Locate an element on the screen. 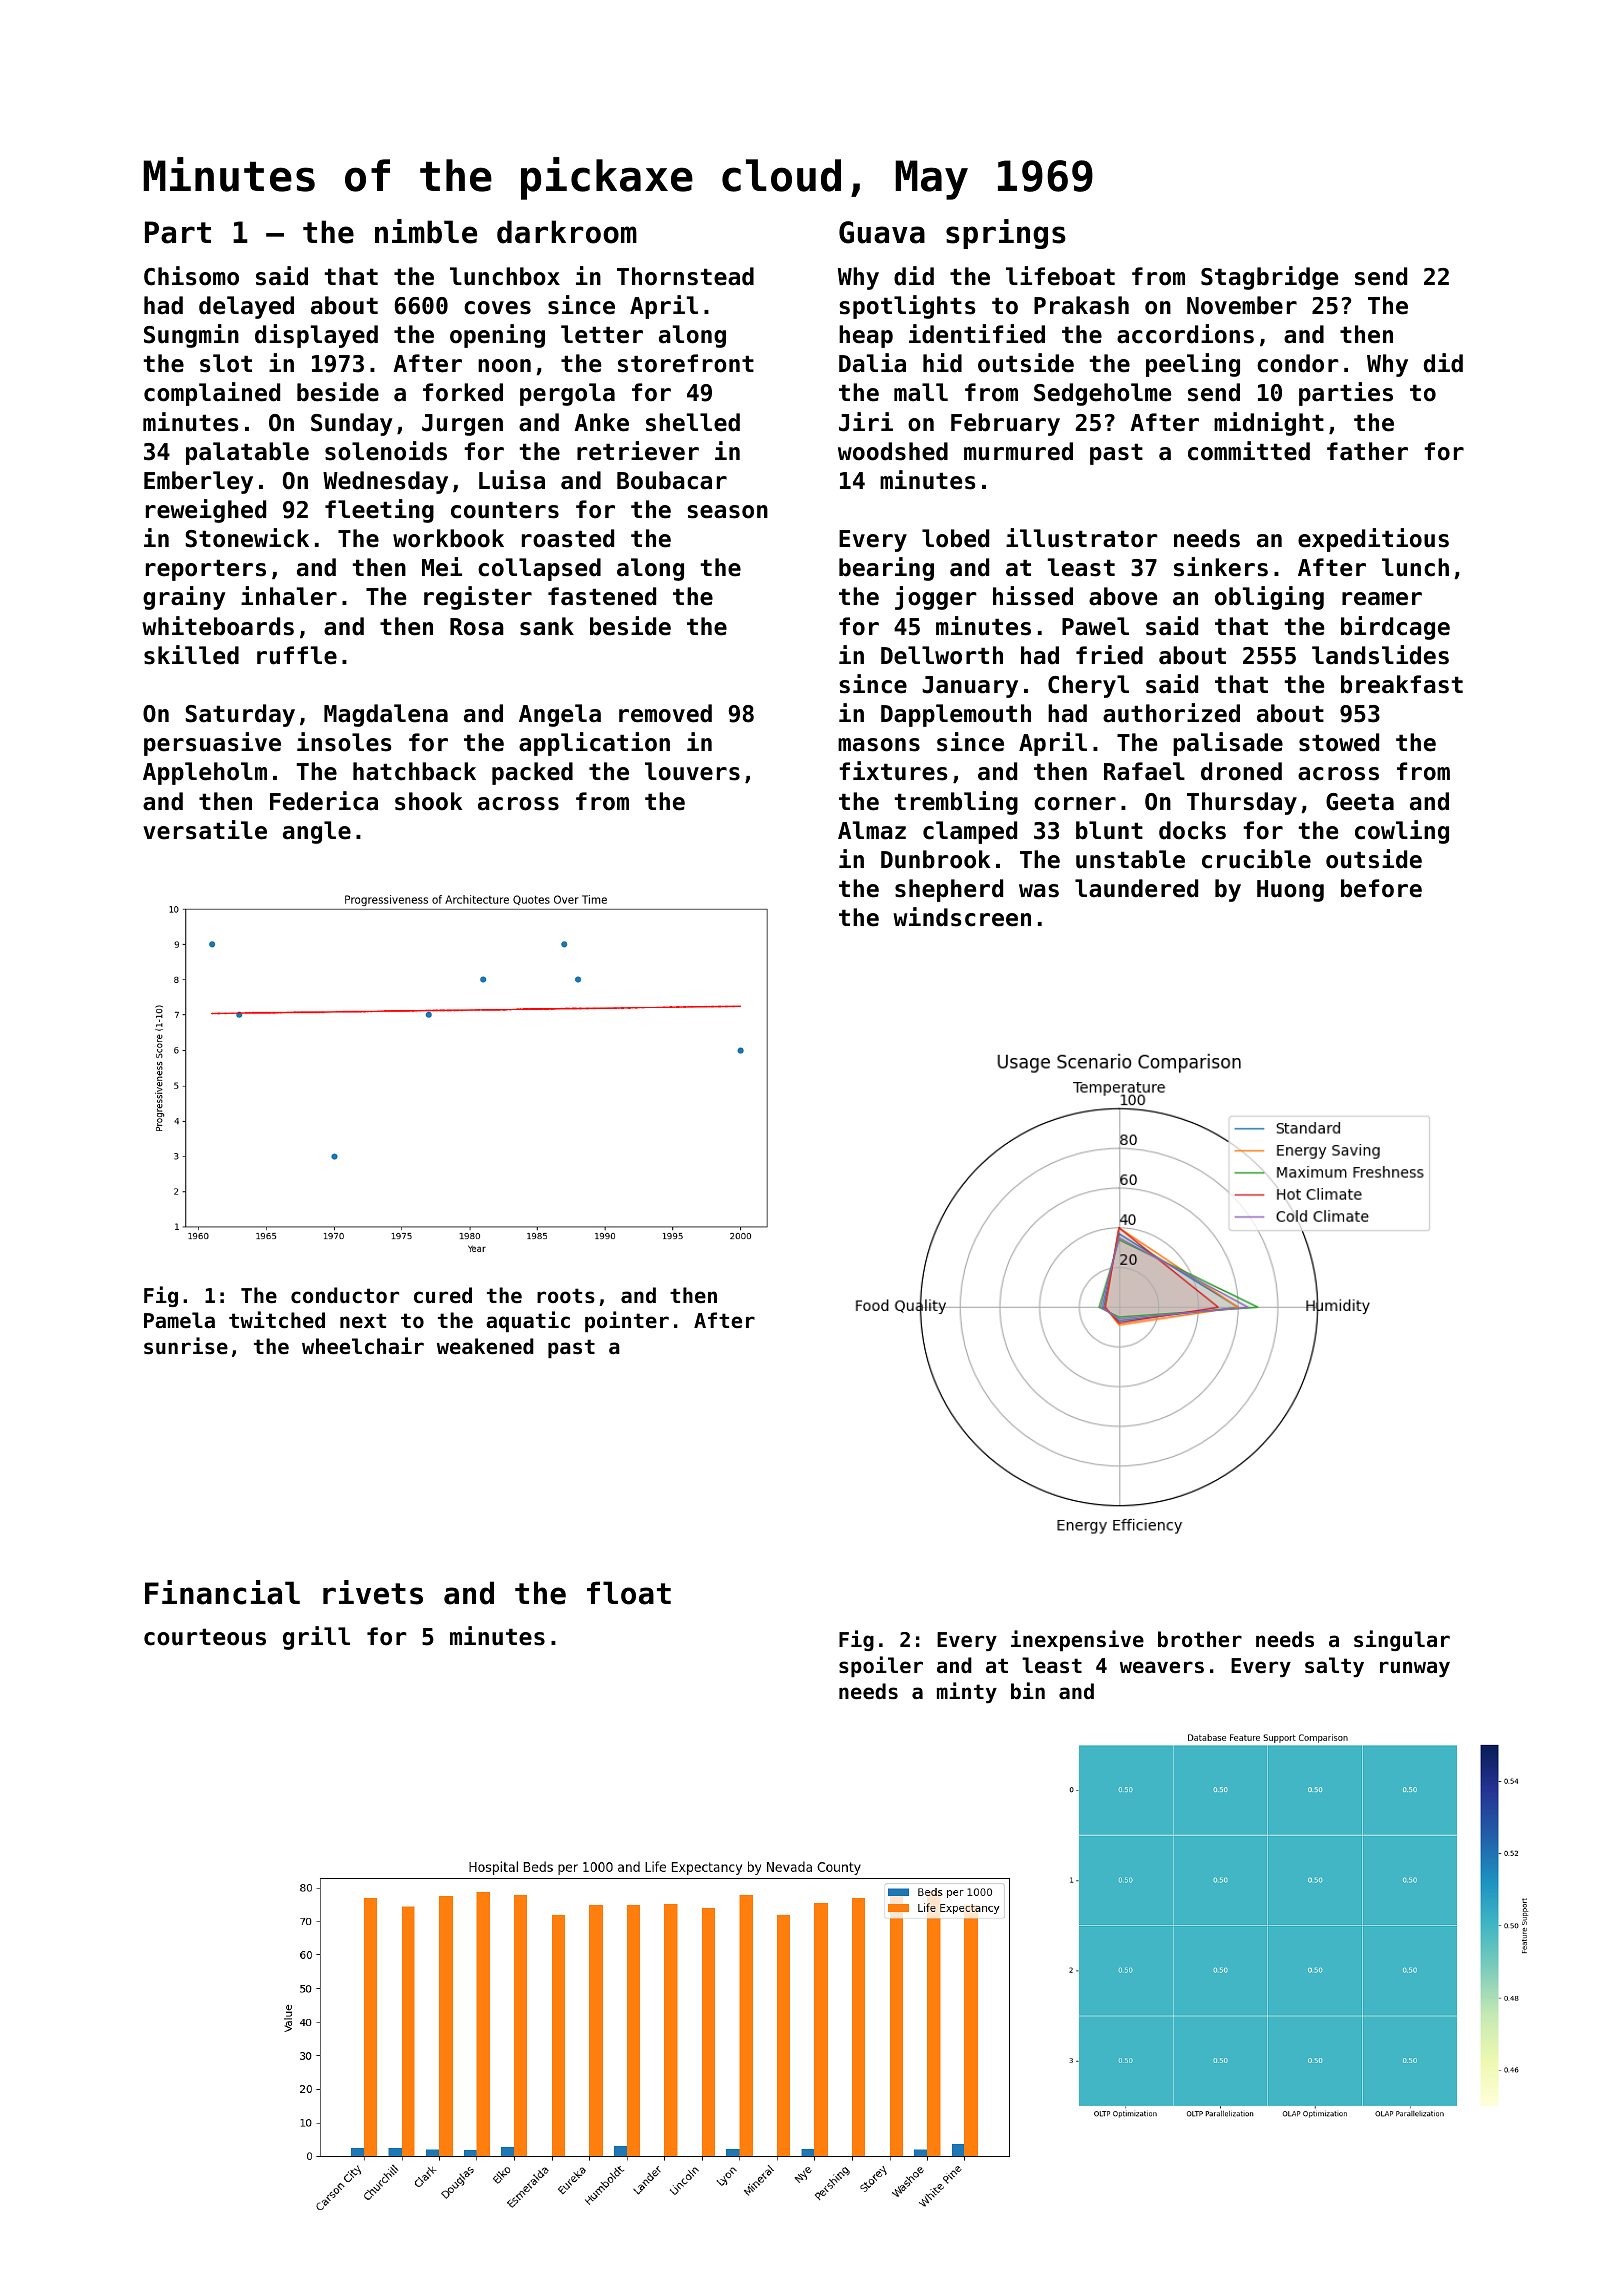 This screenshot has width=1620, height=2292. roots is located at coordinates (566, 1296).
